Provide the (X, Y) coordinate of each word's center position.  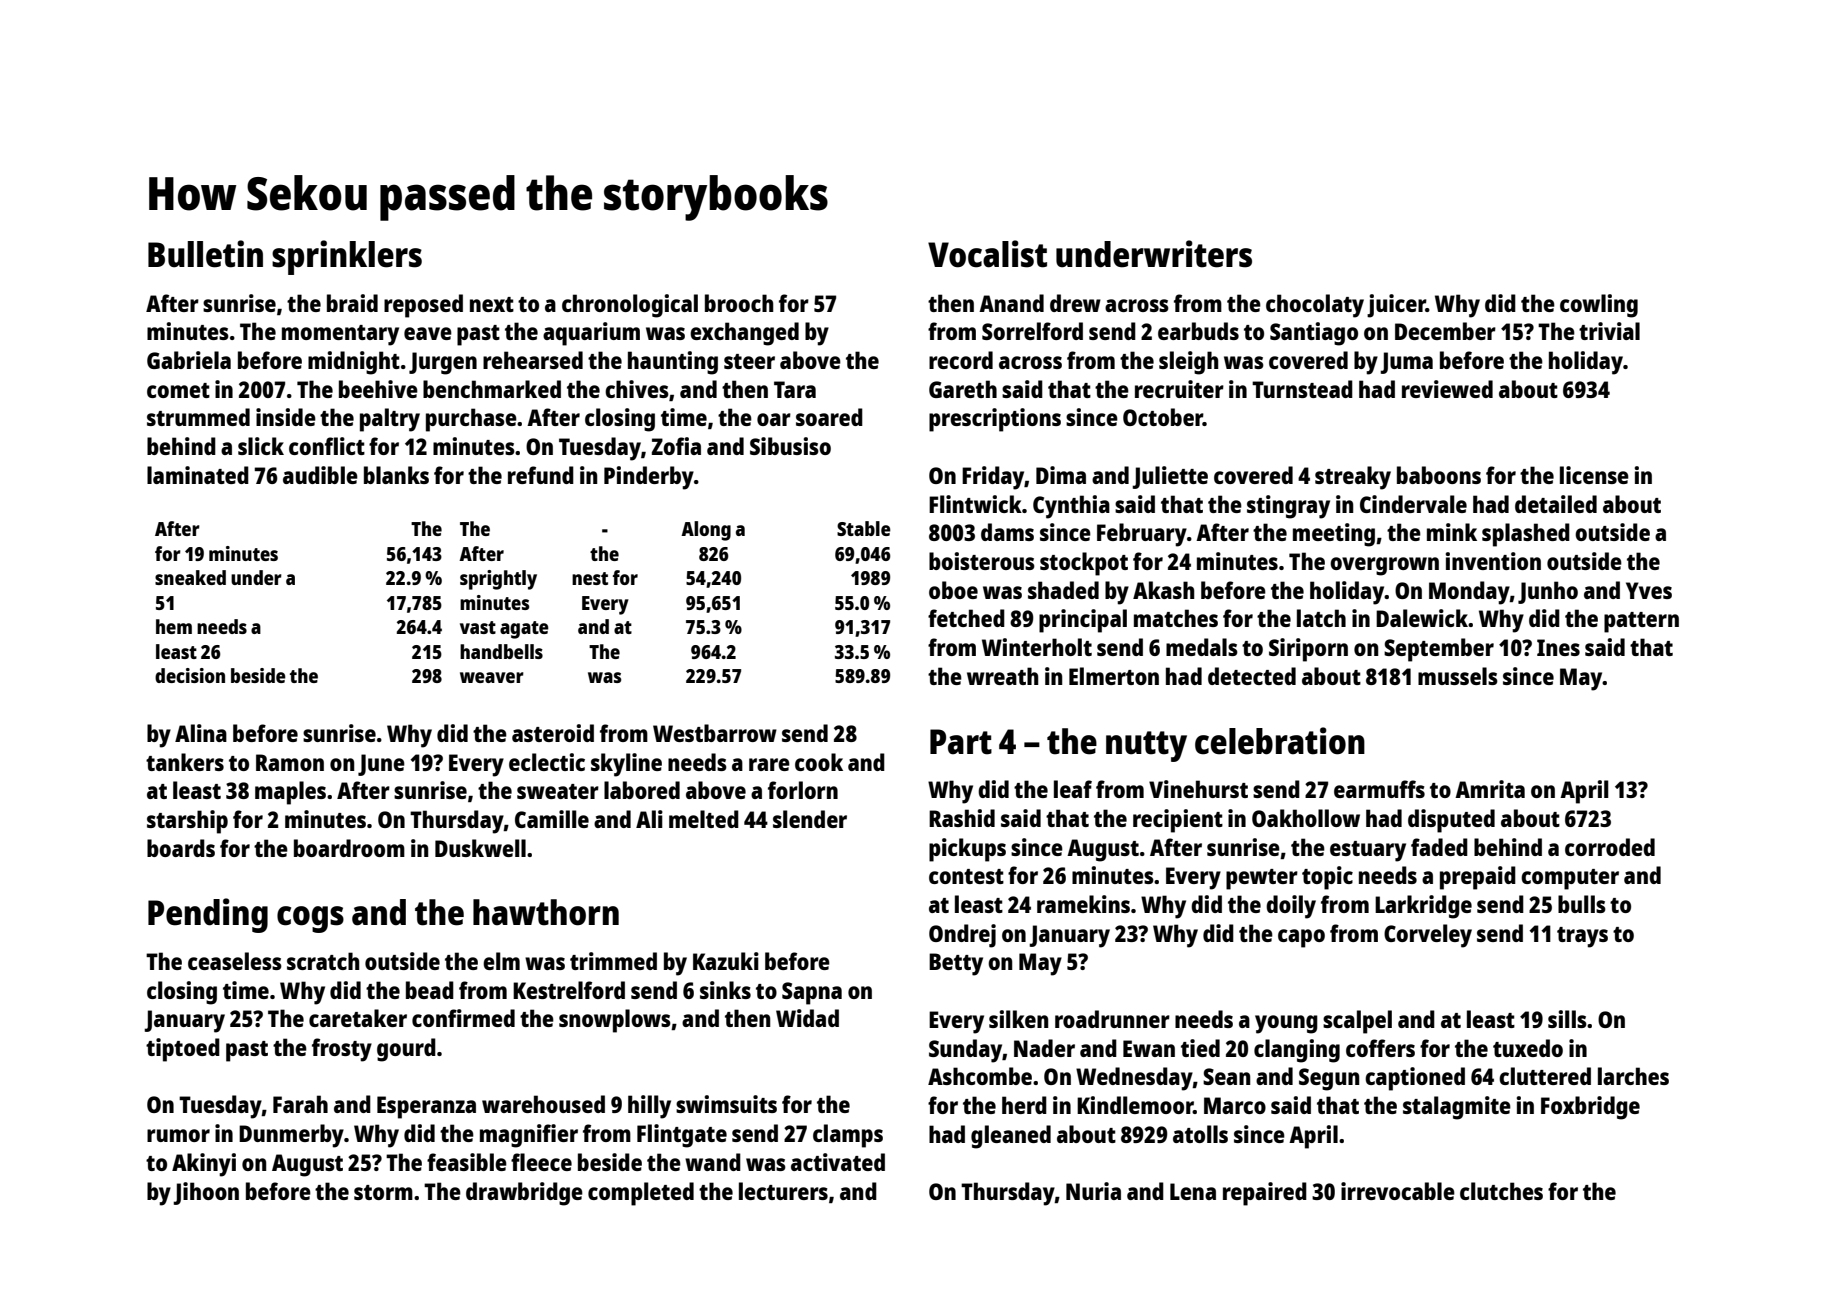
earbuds (1198, 331)
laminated (198, 475)
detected (1252, 676)
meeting (1334, 535)
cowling (1599, 306)
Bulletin (205, 254)
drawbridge (524, 1194)
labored (642, 790)
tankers (185, 762)
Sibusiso (790, 446)
